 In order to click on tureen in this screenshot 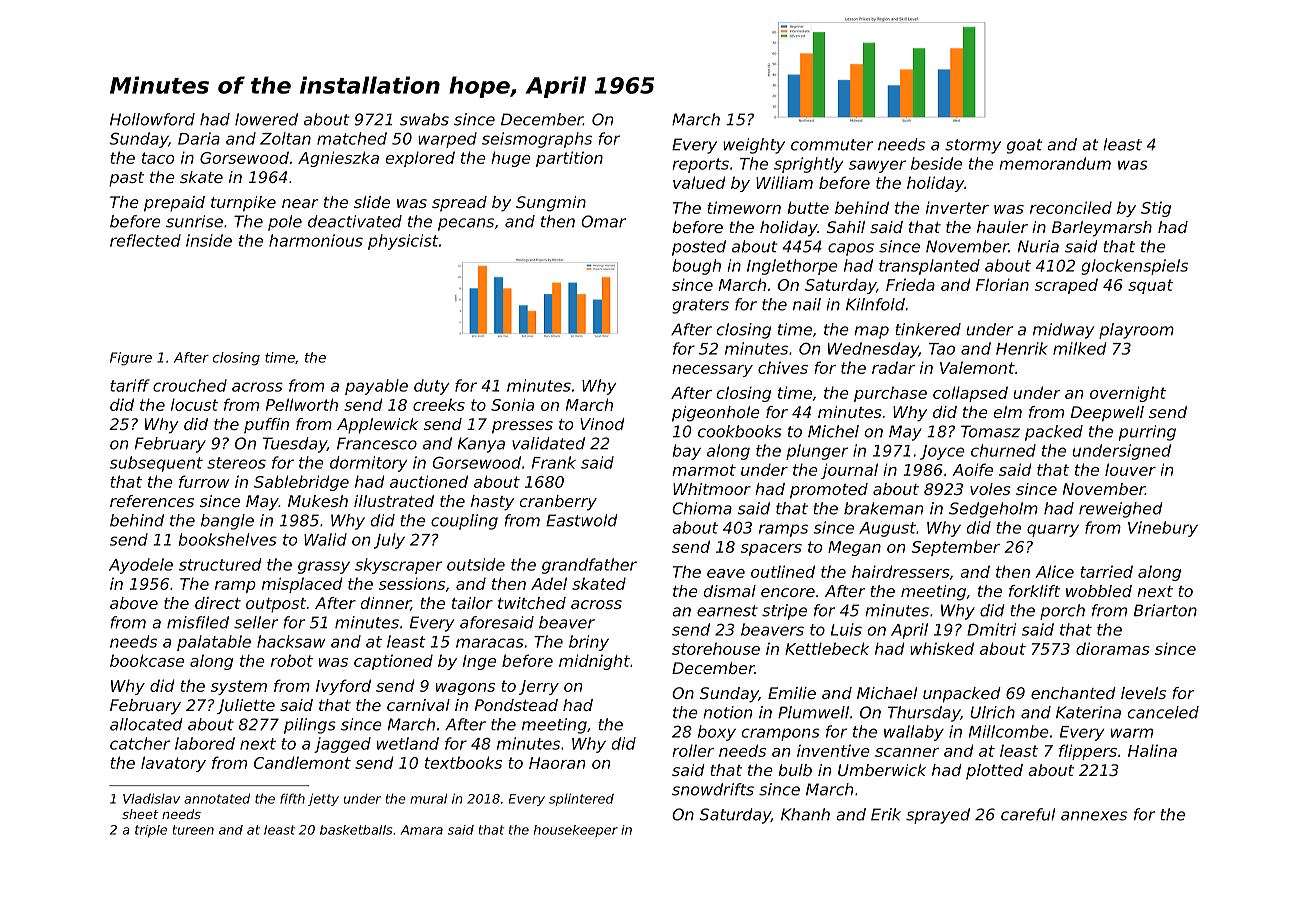, I will do `click(193, 830)`.
